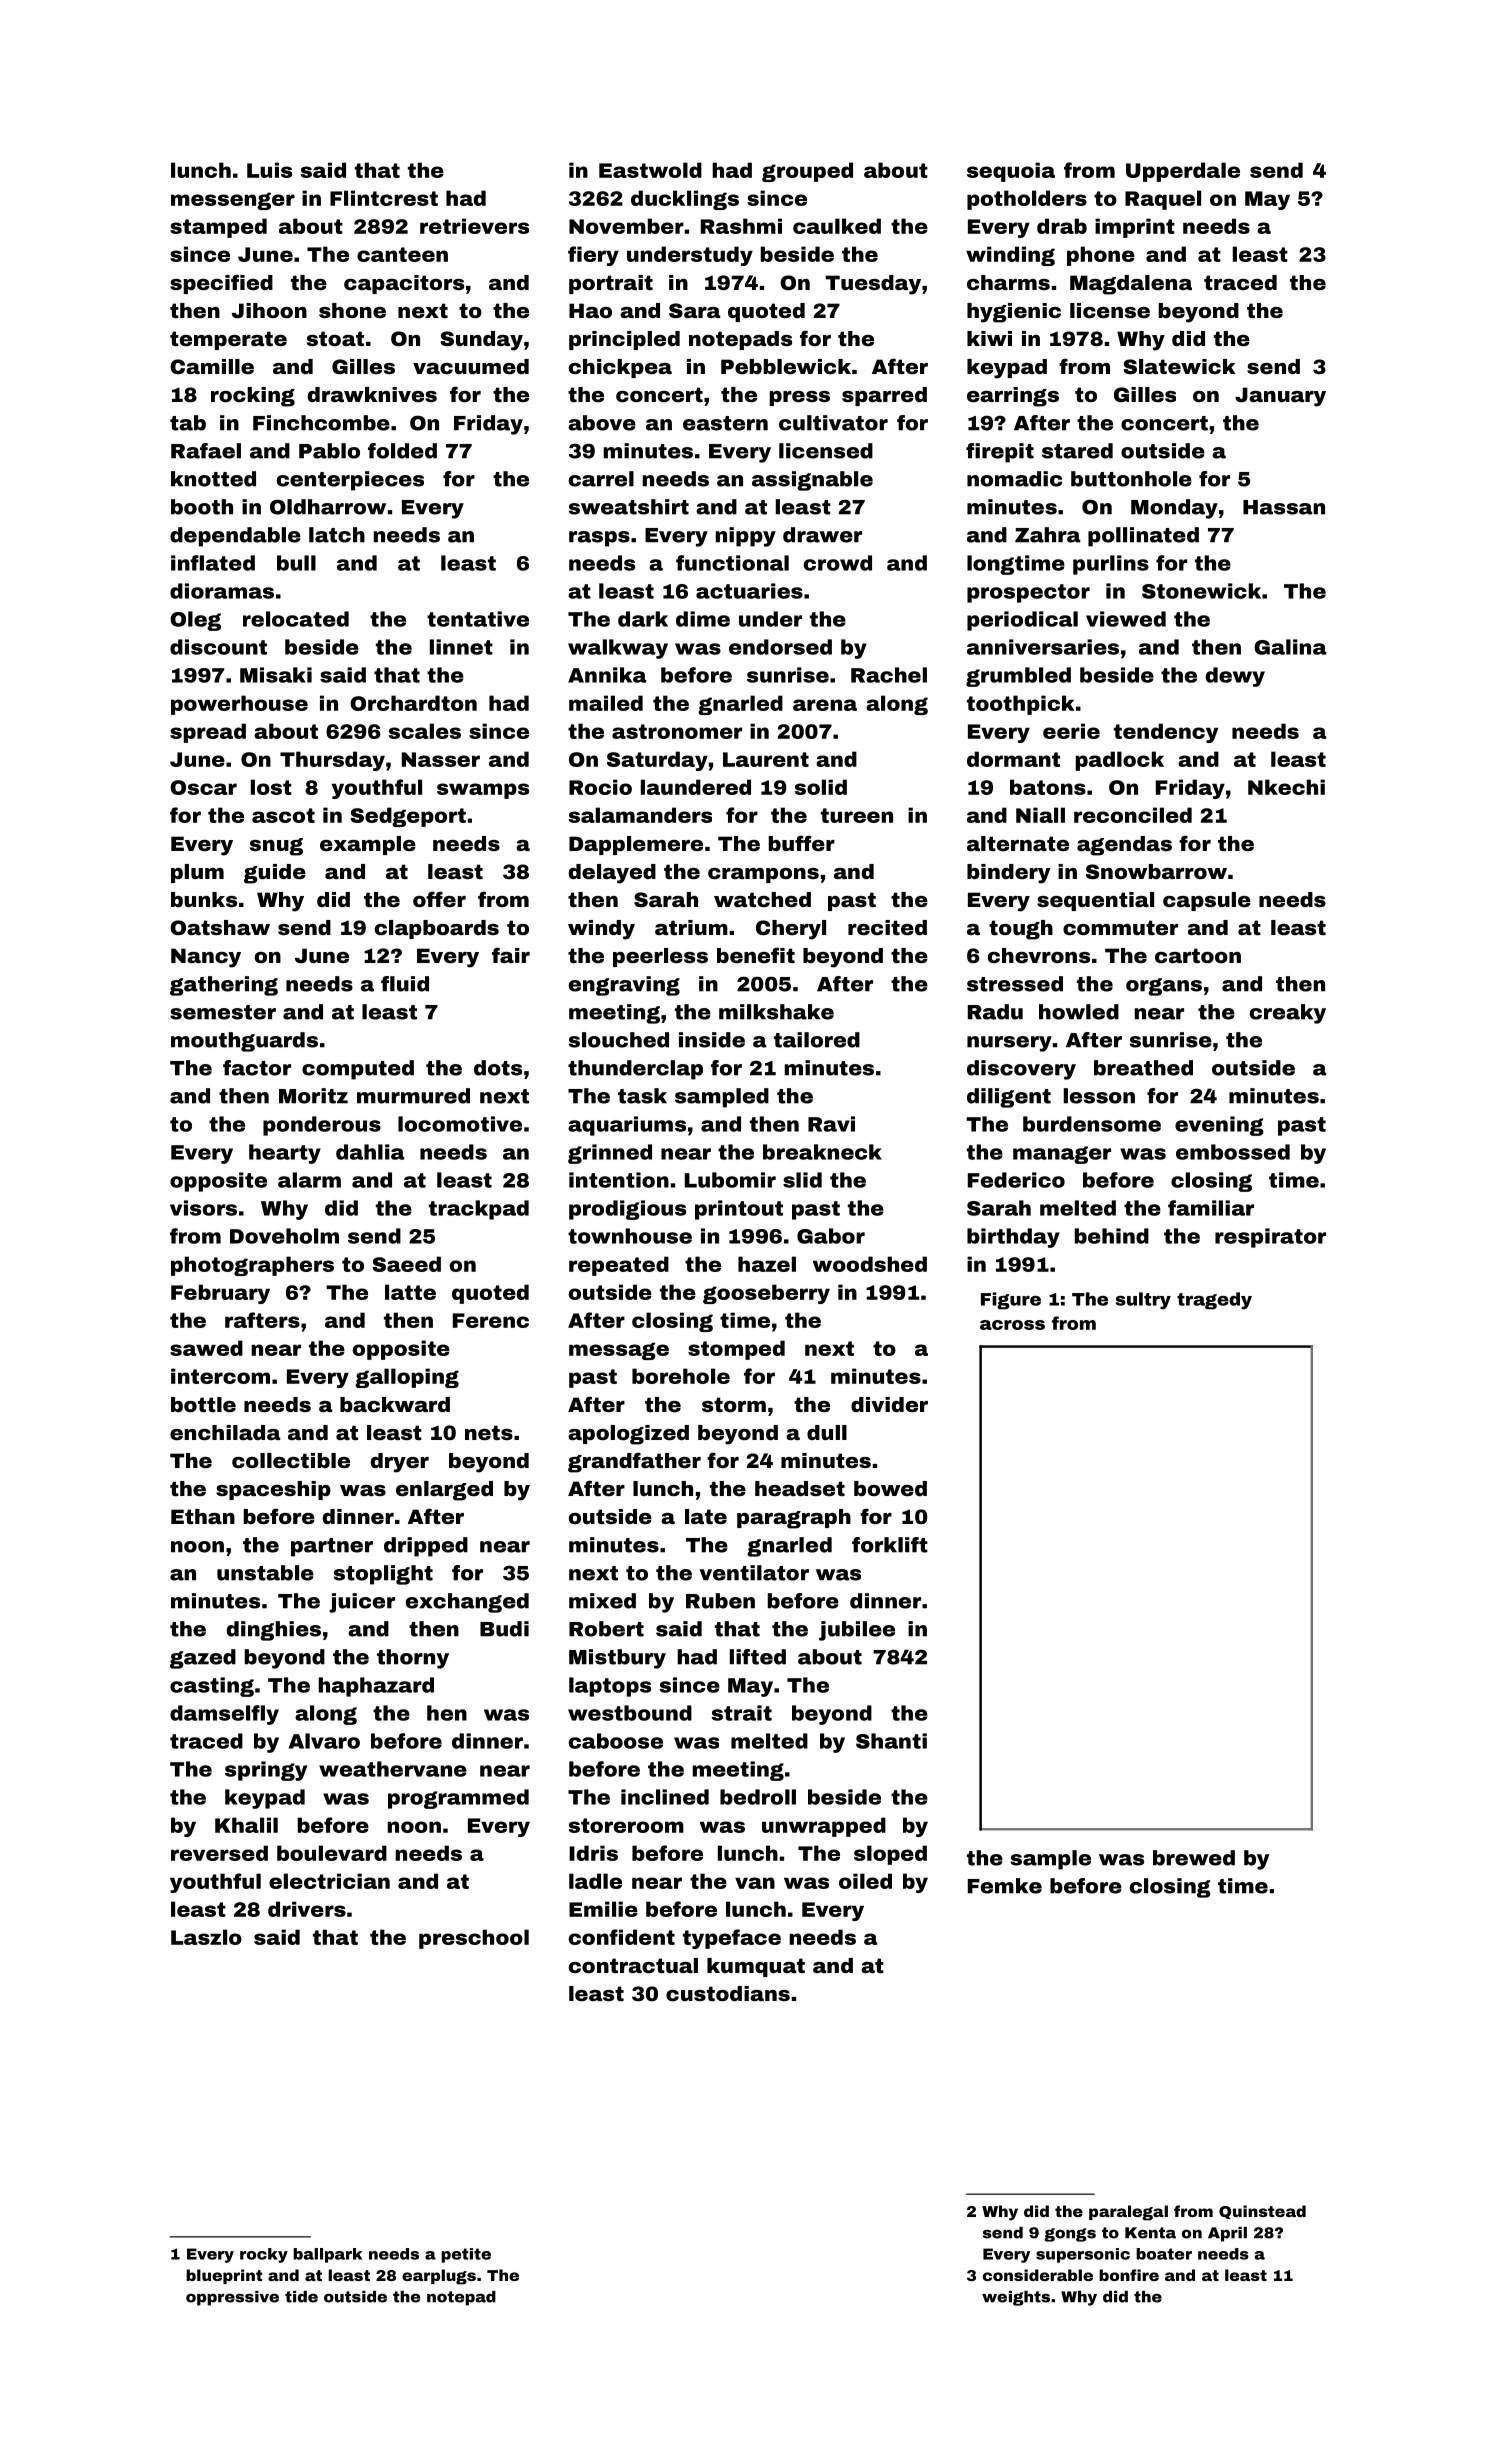 This screenshot has width=1496, height=2464. What do you see at coordinates (474, 1939) in the screenshot?
I see `preschool` at bounding box center [474, 1939].
